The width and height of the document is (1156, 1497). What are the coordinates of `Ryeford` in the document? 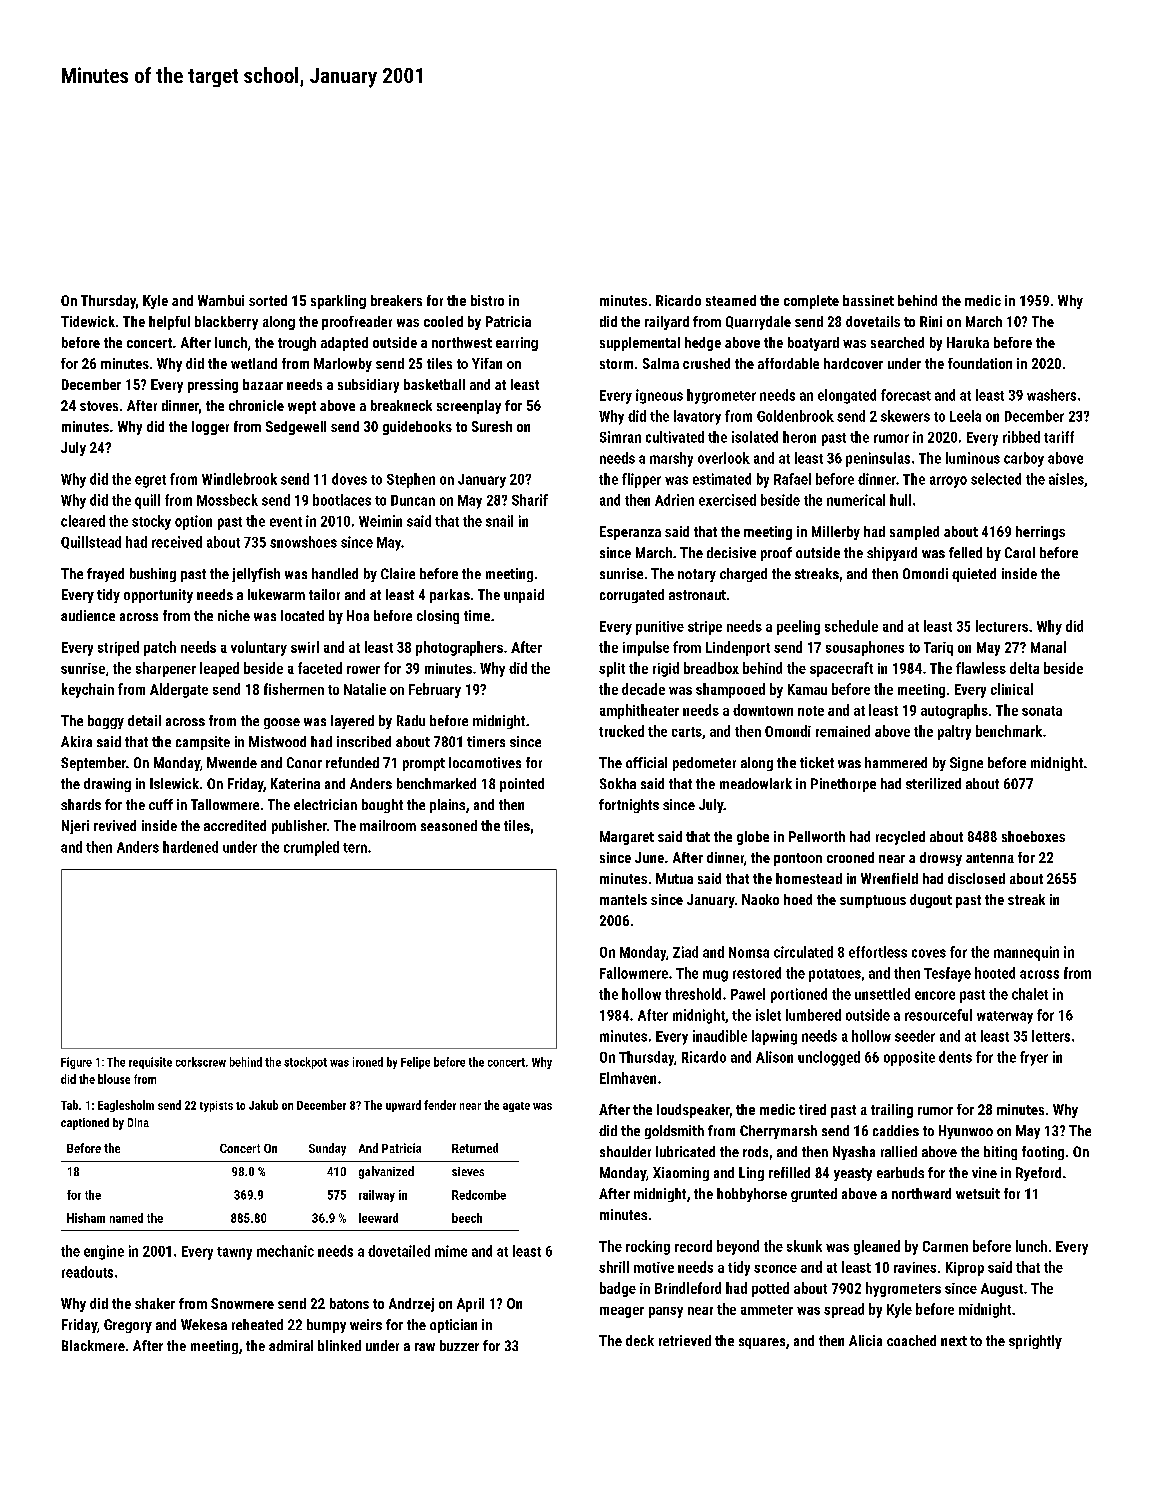 It's located at (1038, 1174).
